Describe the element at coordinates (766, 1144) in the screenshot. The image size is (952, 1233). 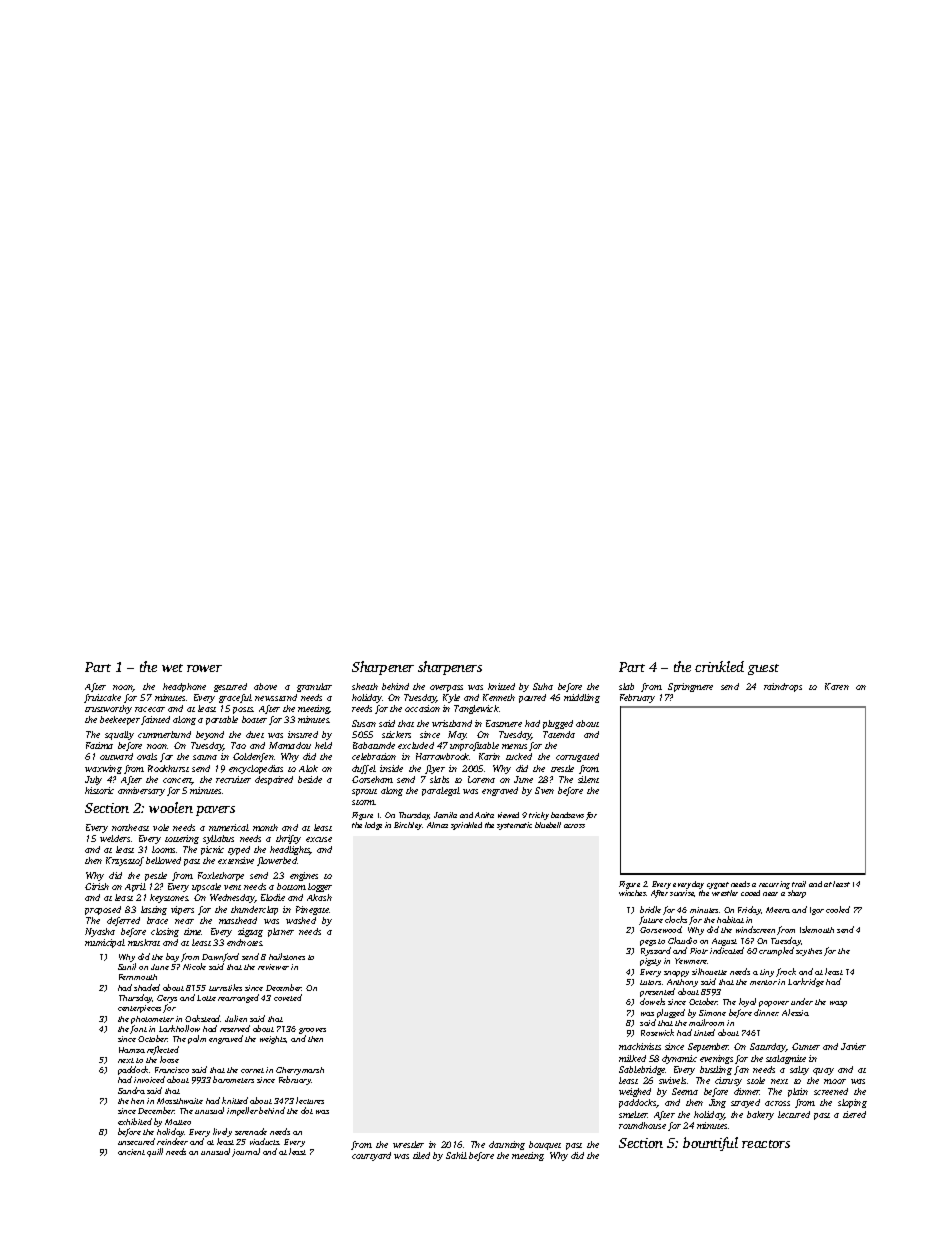
I see `reactors` at that location.
